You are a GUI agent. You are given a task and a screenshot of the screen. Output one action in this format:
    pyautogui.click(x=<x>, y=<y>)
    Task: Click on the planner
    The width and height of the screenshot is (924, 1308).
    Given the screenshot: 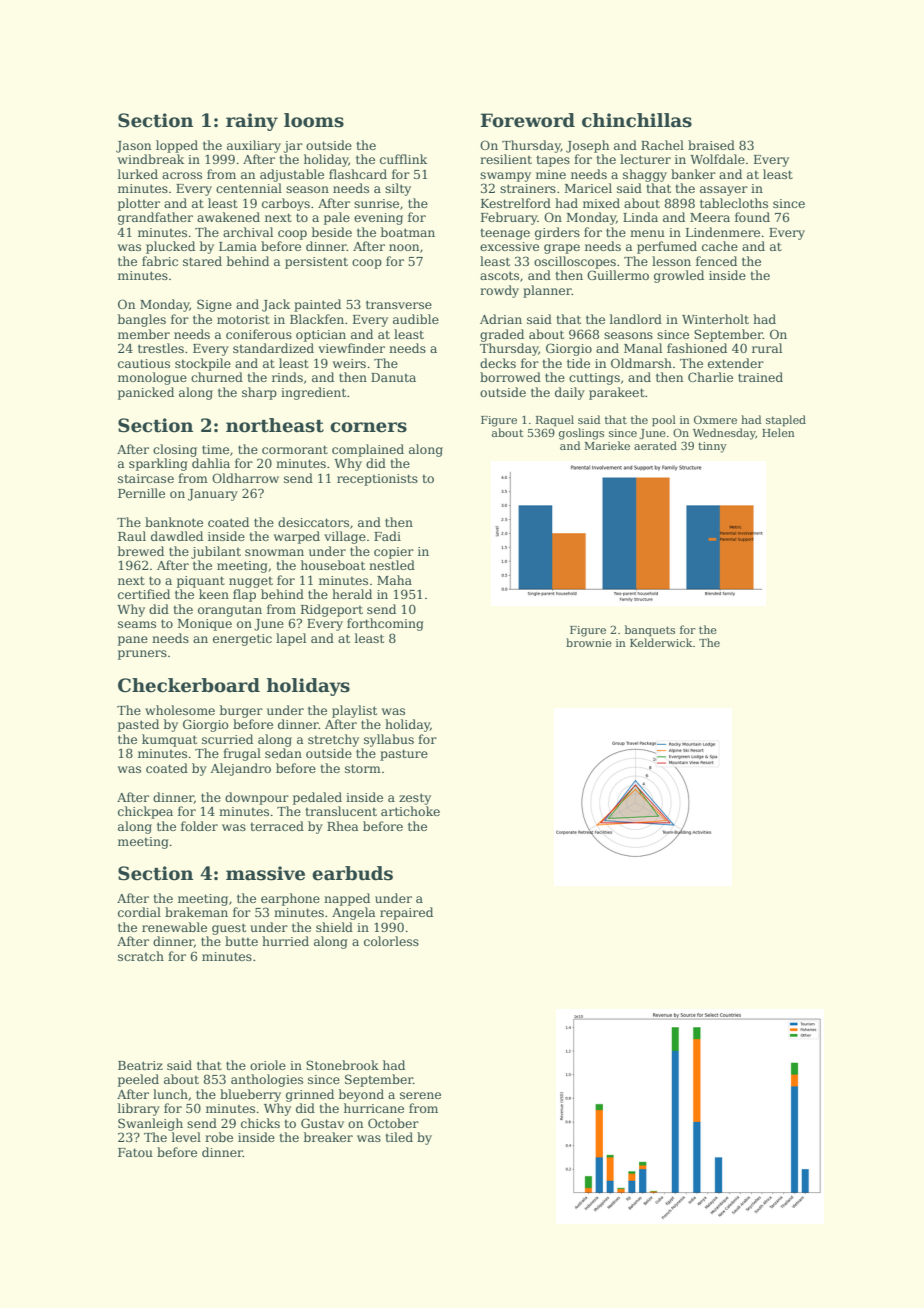 What is the action you would take?
    pyautogui.click(x=547, y=291)
